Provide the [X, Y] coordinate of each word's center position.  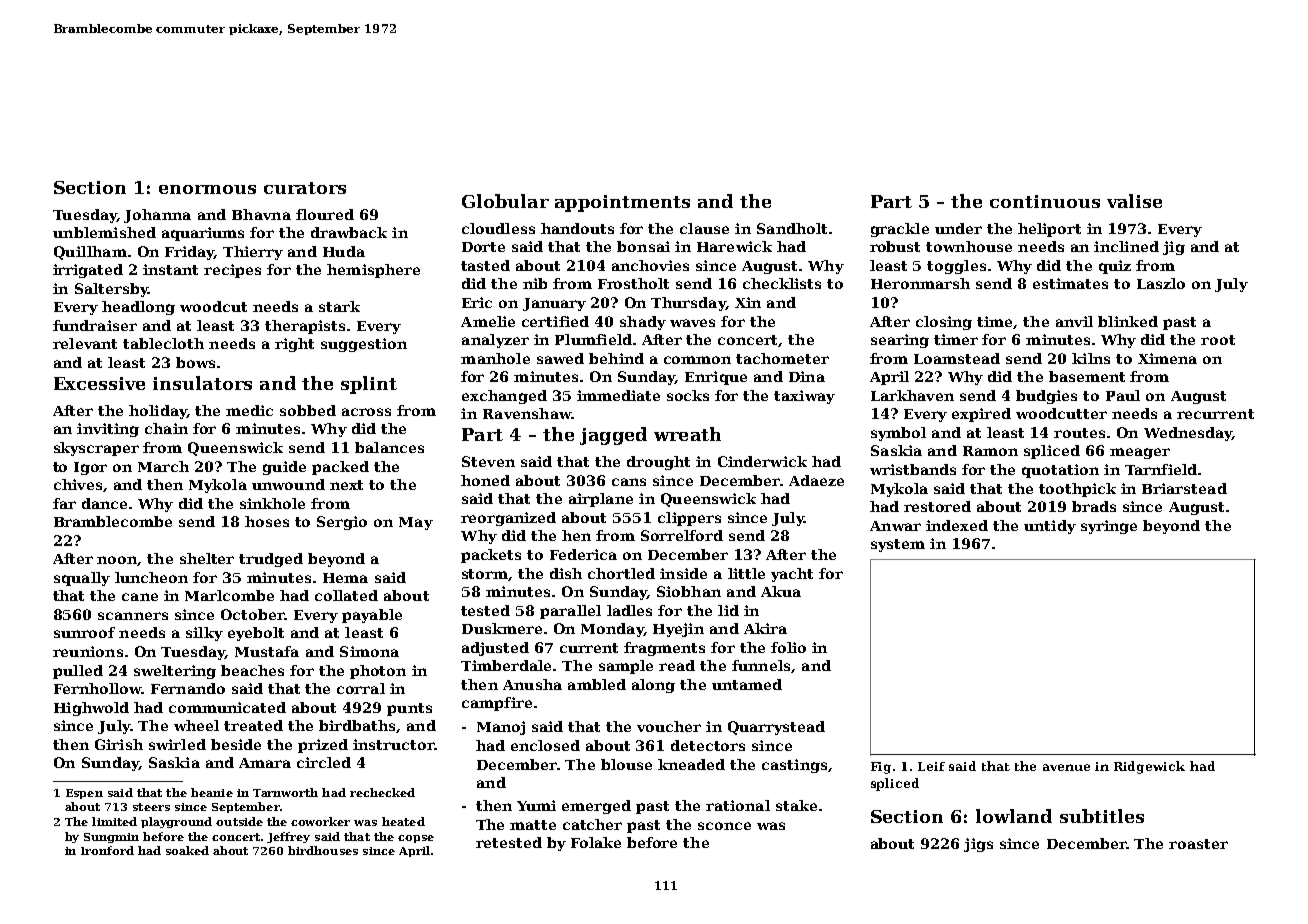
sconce [724, 826]
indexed [957, 525]
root [1218, 340]
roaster [1198, 844]
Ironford [107, 850]
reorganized [508, 519]
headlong [138, 308]
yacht [792, 575]
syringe [1109, 527]
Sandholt [792, 228]
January [554, 304]
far [64, 503]
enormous [207, 189]
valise [1134, 201]
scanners [133, 616]
